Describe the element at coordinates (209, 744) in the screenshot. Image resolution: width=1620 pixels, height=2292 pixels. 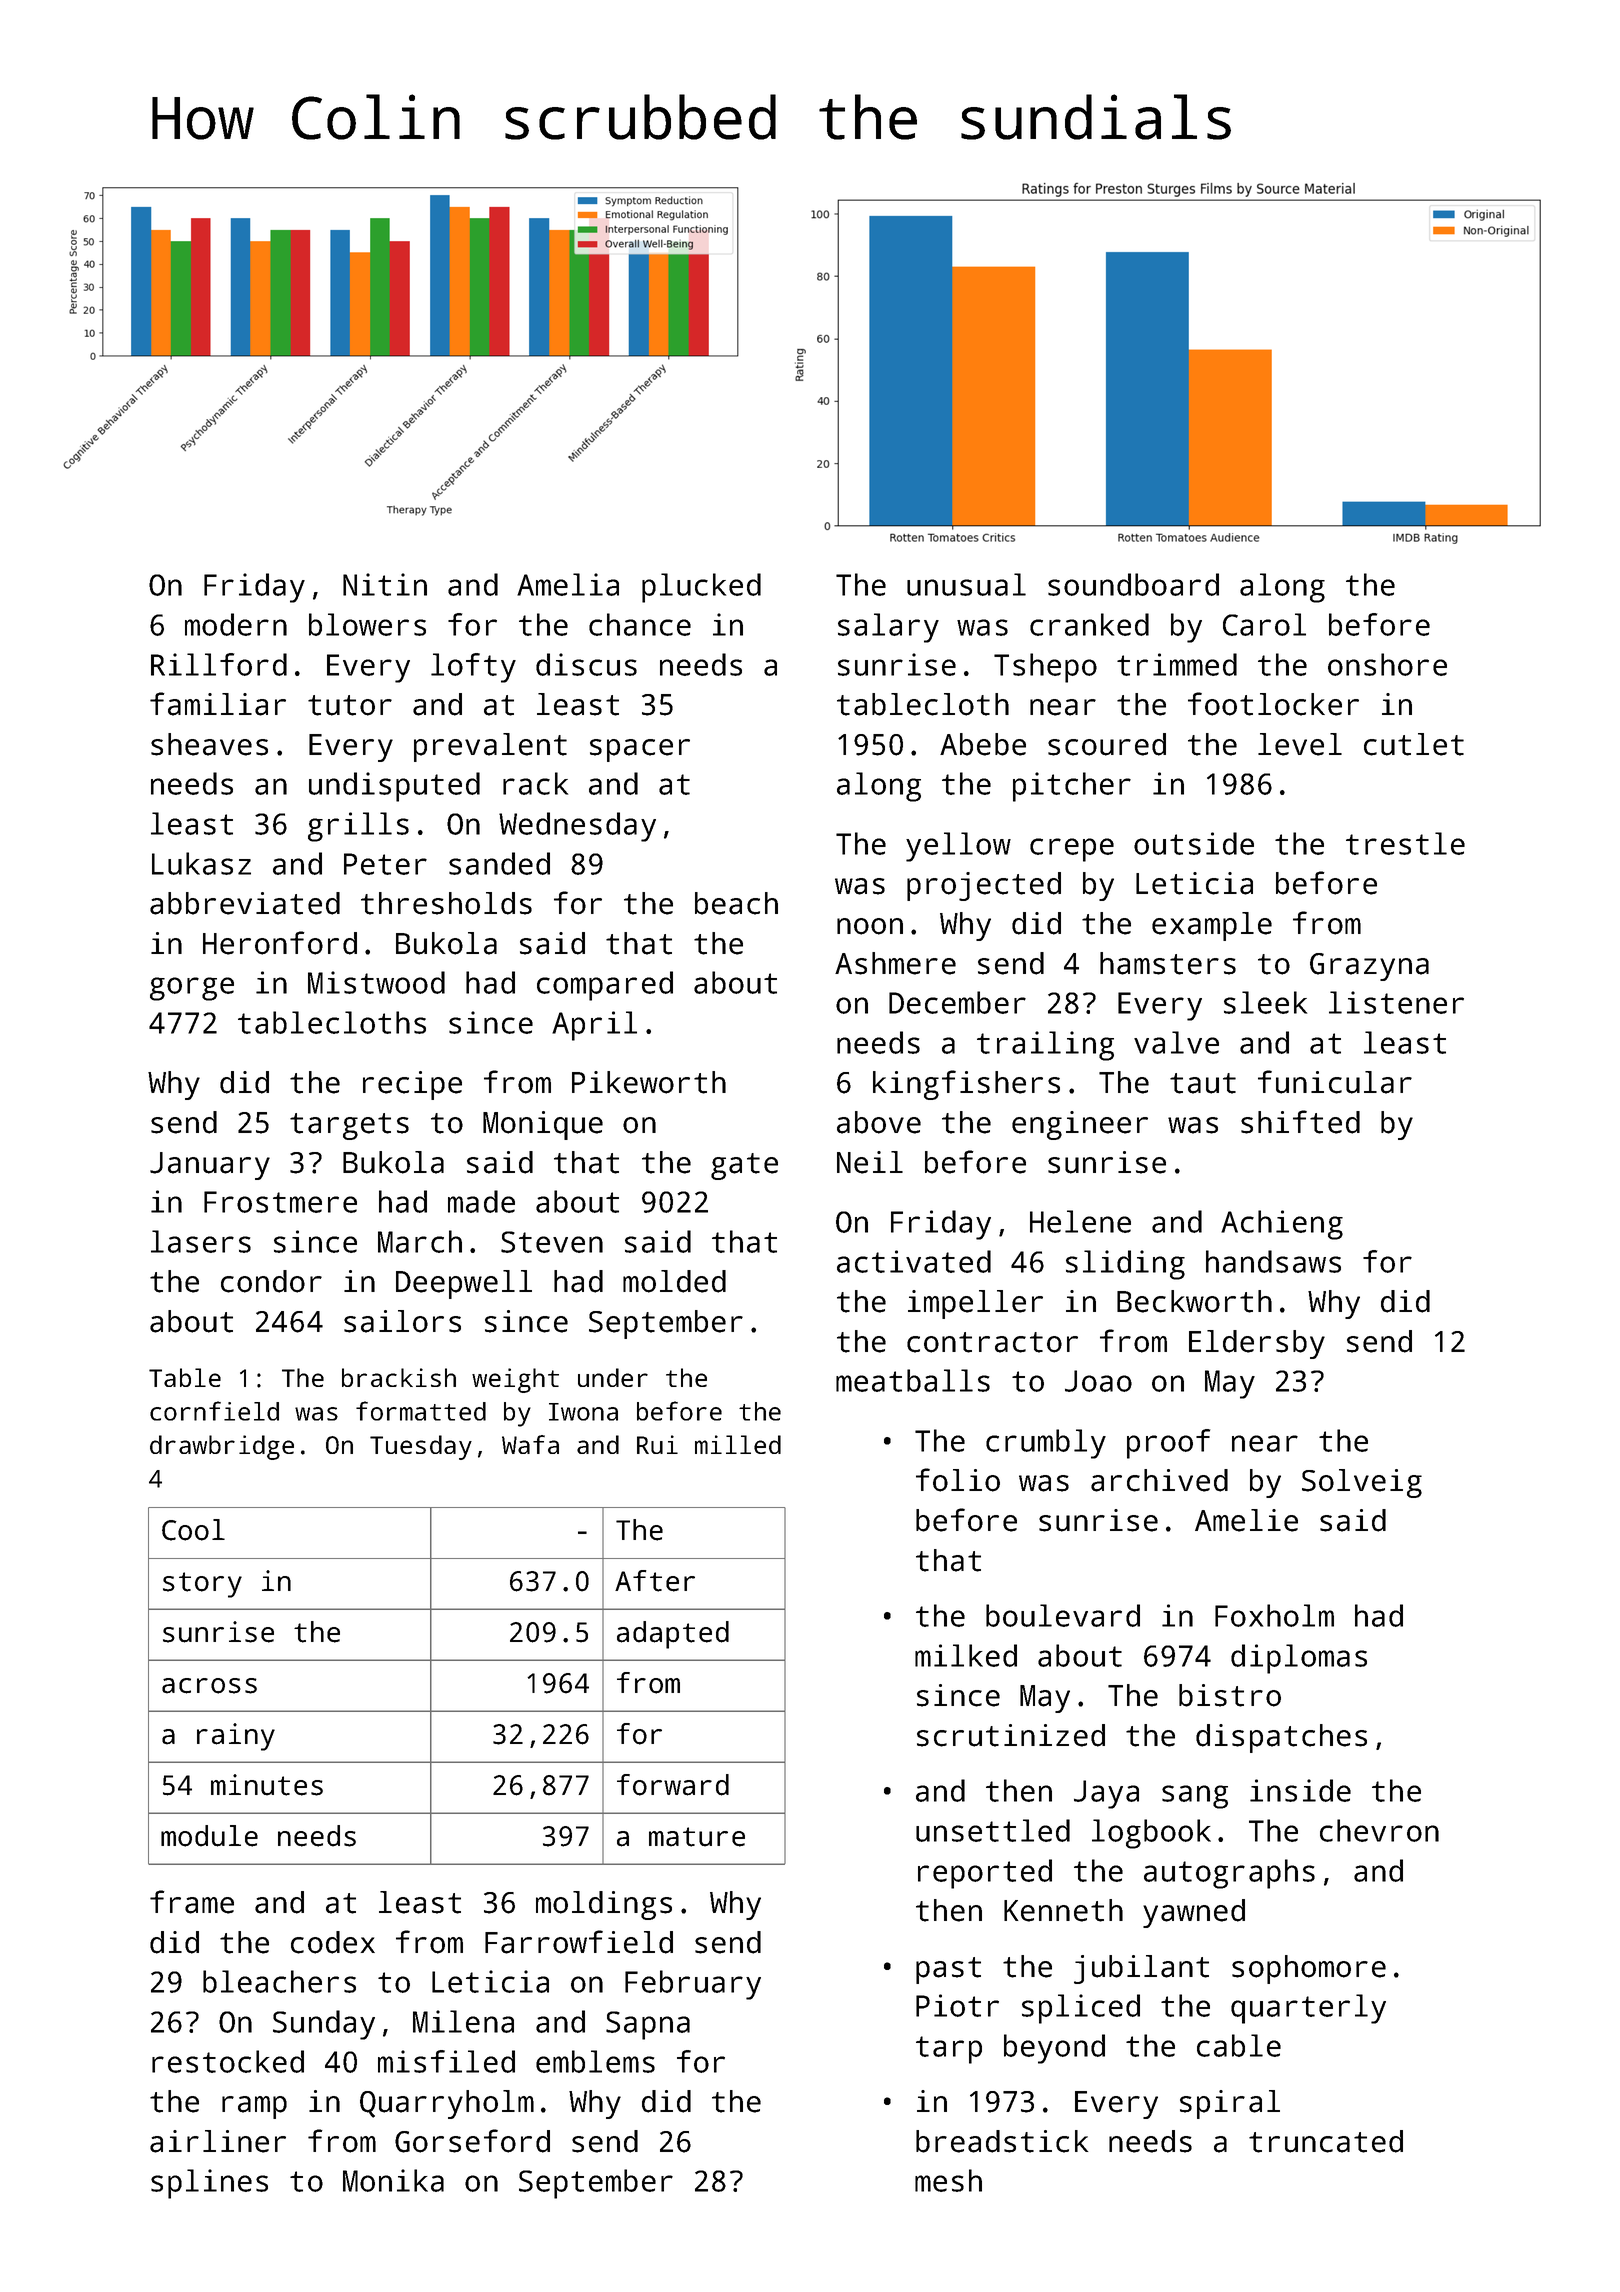
I see `sheaves` at that location.
